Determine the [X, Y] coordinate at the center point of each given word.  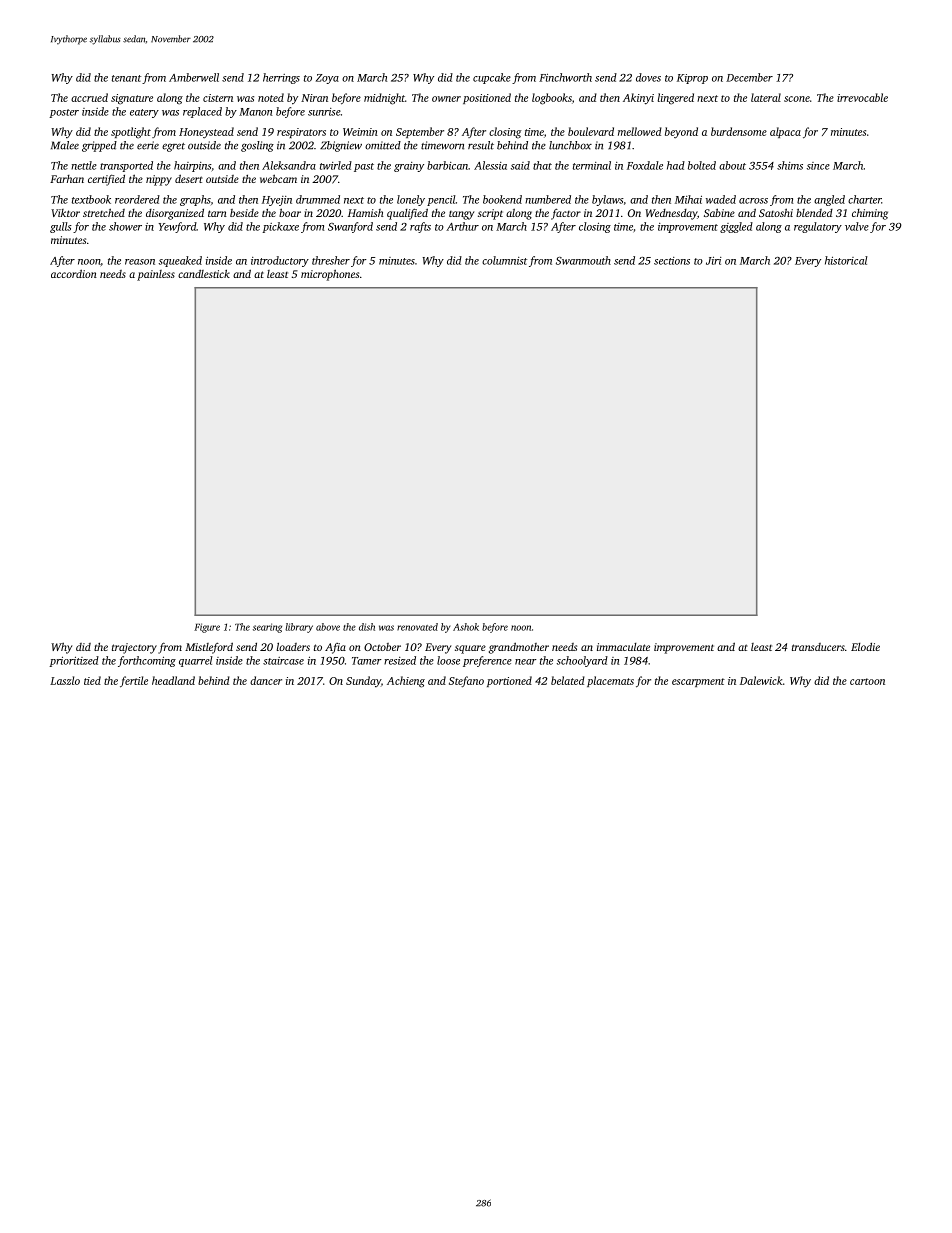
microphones [330, 275]
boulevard [591, 131]
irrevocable [862, 97]
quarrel [196, 661]
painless [156, 275]
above [328, 627]
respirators [301, 133]
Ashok [466, 627]
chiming [870, 214]
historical [846, 260]
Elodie [865, 646]
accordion [74, 273]
